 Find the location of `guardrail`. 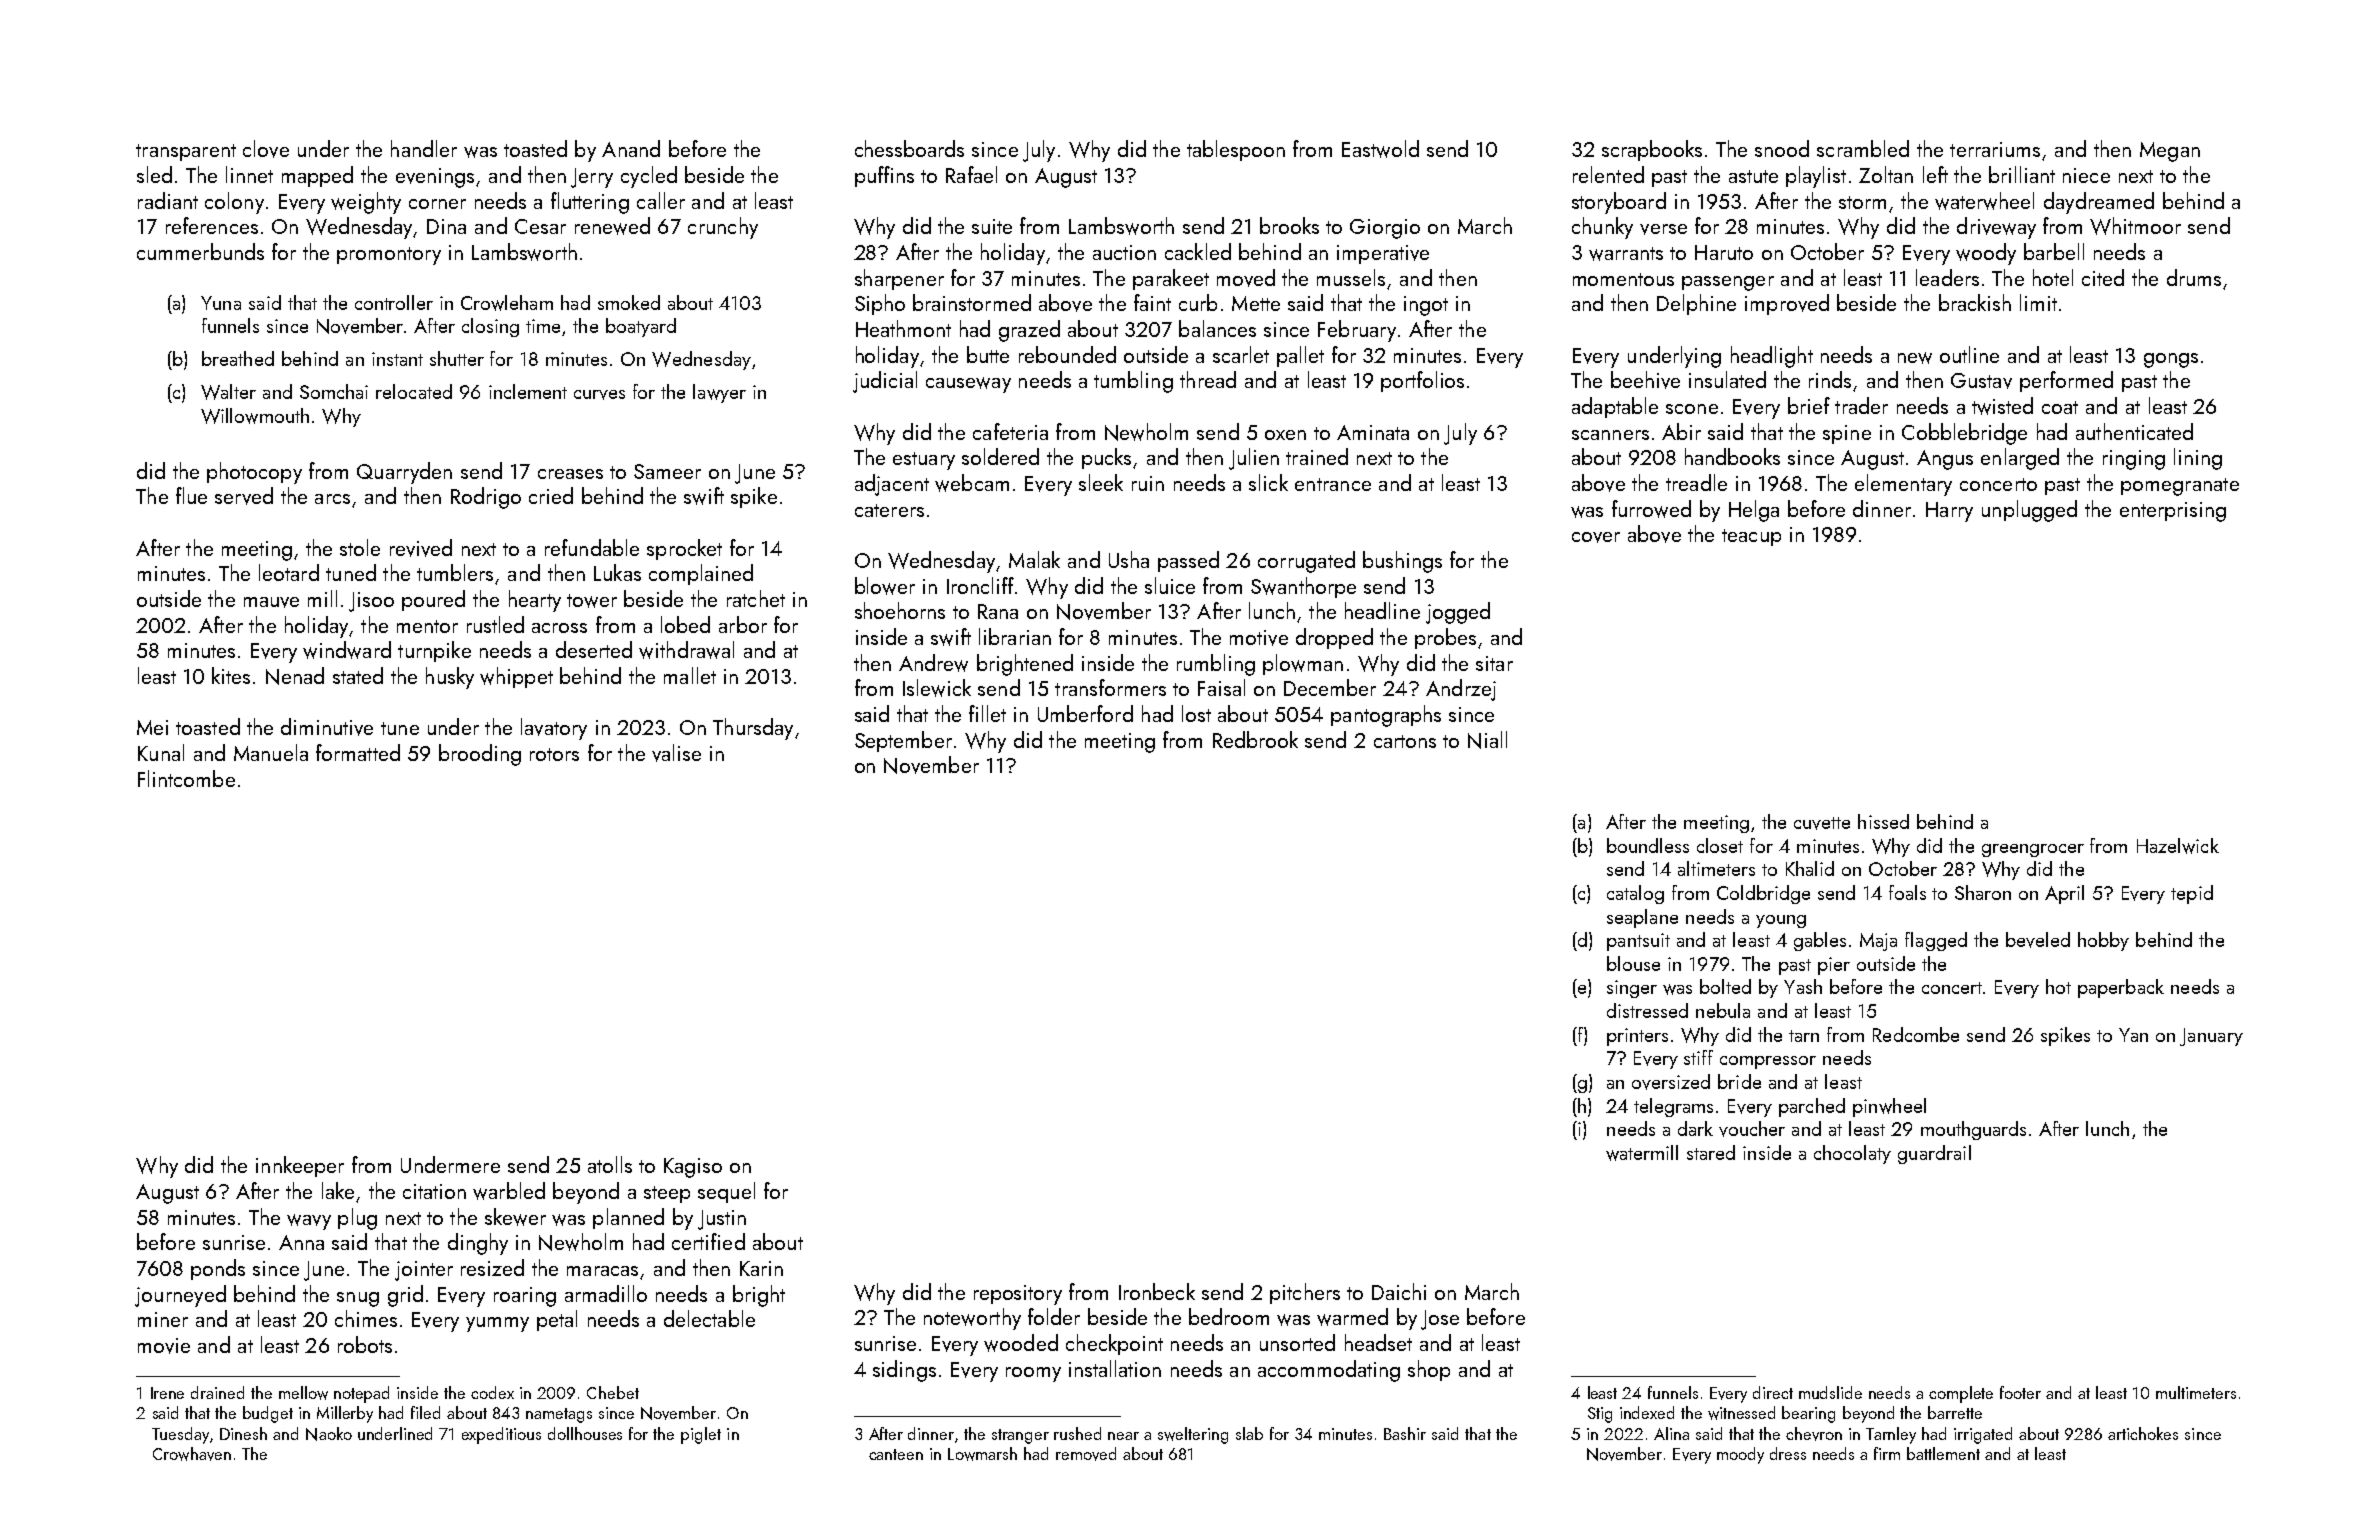

guardrail is located at coordinates (1934, 1154).
